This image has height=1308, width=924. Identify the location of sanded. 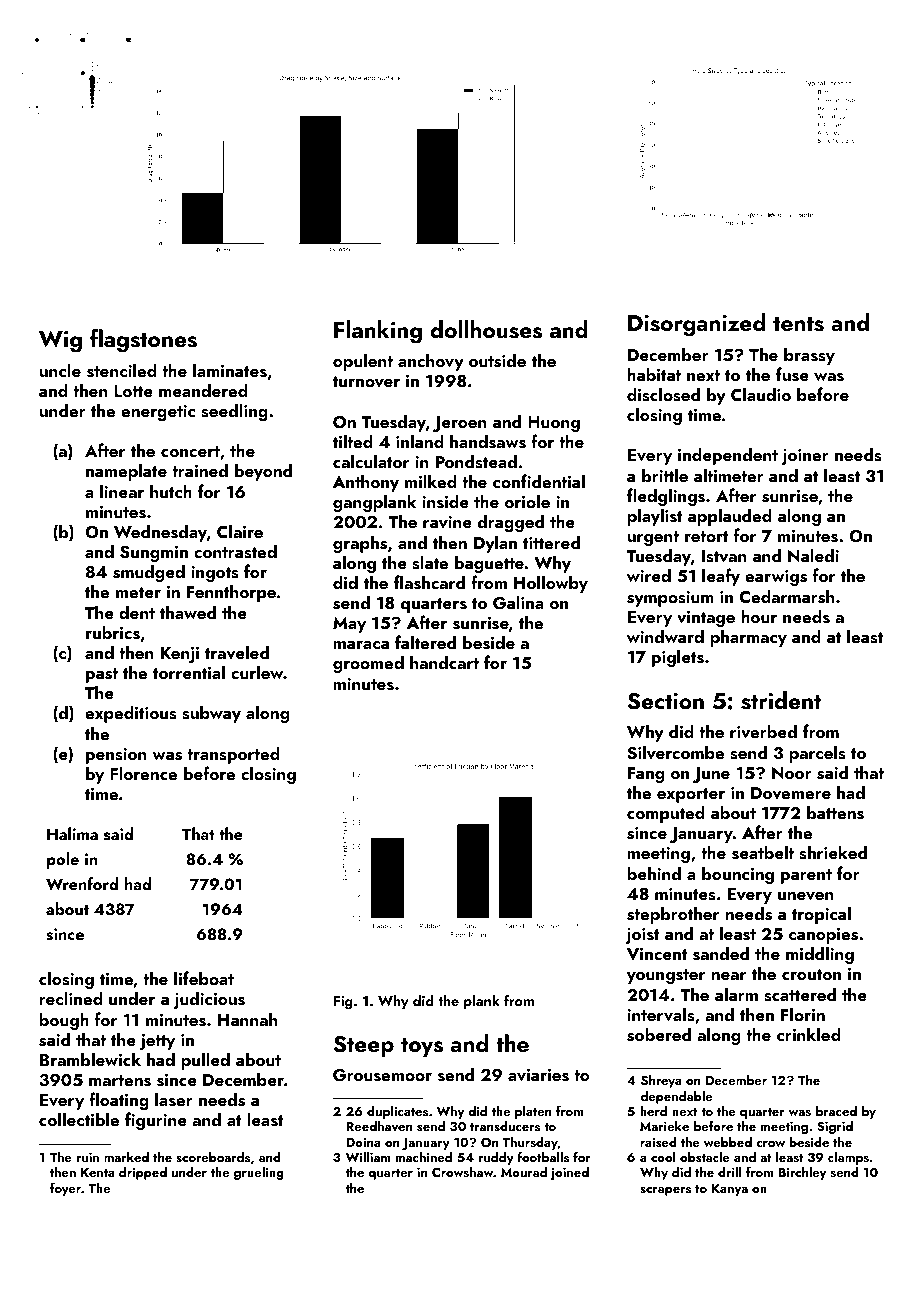
(721, 953).
